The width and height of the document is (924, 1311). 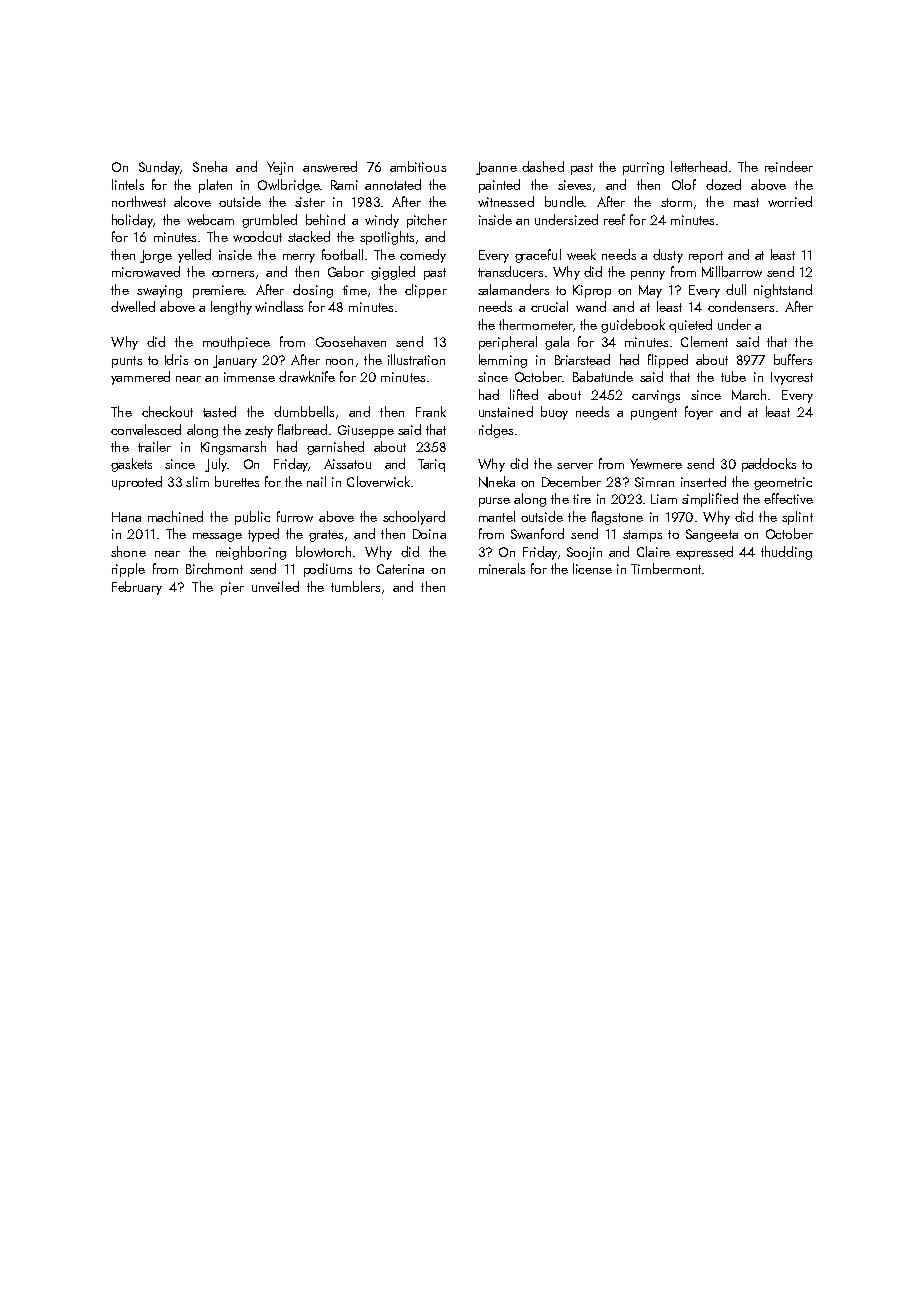 What do you see at coordinates (427, 221) in the document?
I see `pitcher` at bounding box center [427, 221].
